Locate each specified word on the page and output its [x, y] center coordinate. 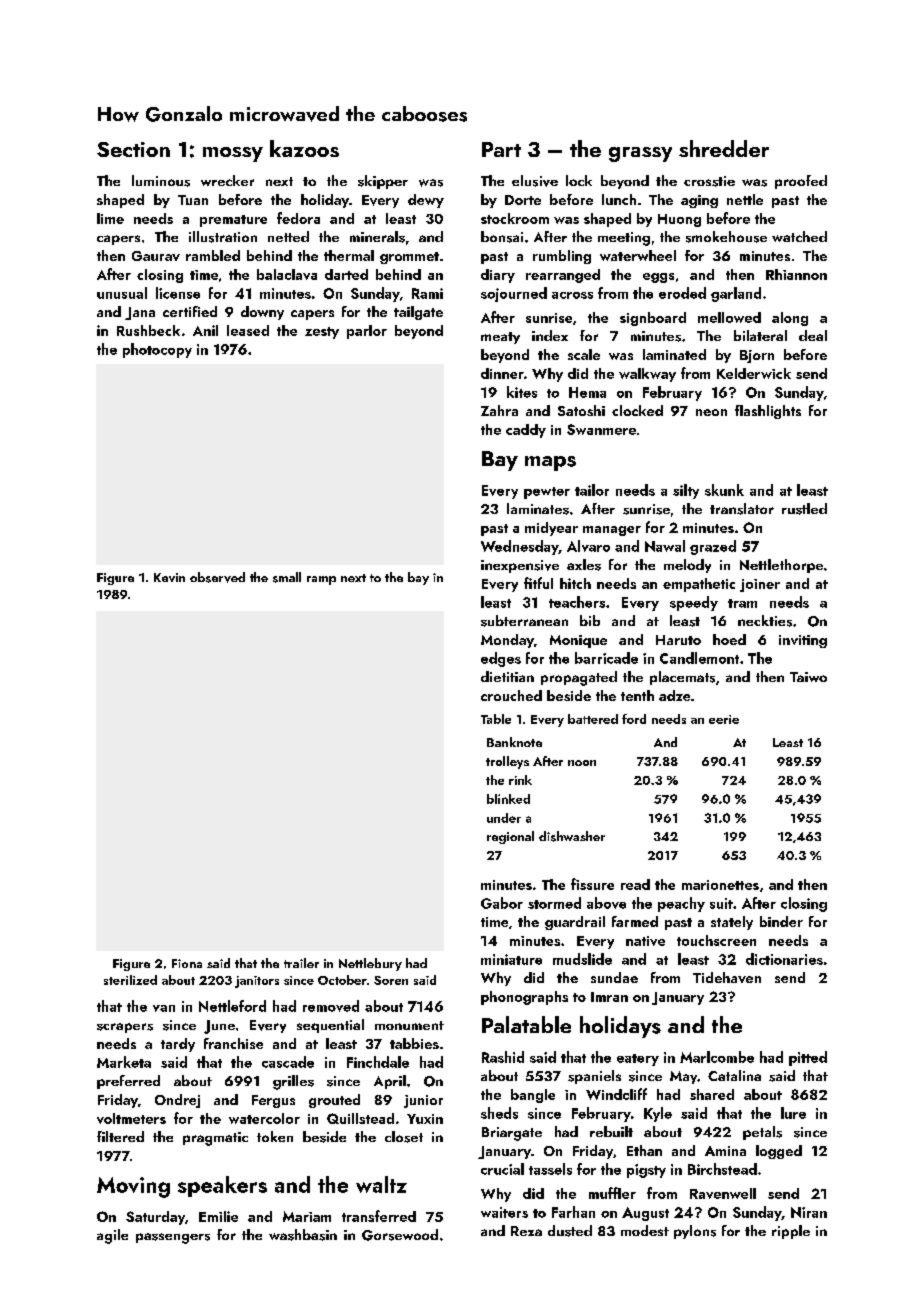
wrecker [227, 180]
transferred [379, 1216]
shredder [724, 148]
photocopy [157, 350]
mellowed [729, 317]
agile [112, 1236]
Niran [809, 1212]
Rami [427, 293]
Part [501, 149]
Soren [391, 980]
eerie [724, 719]
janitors [257, 982]
